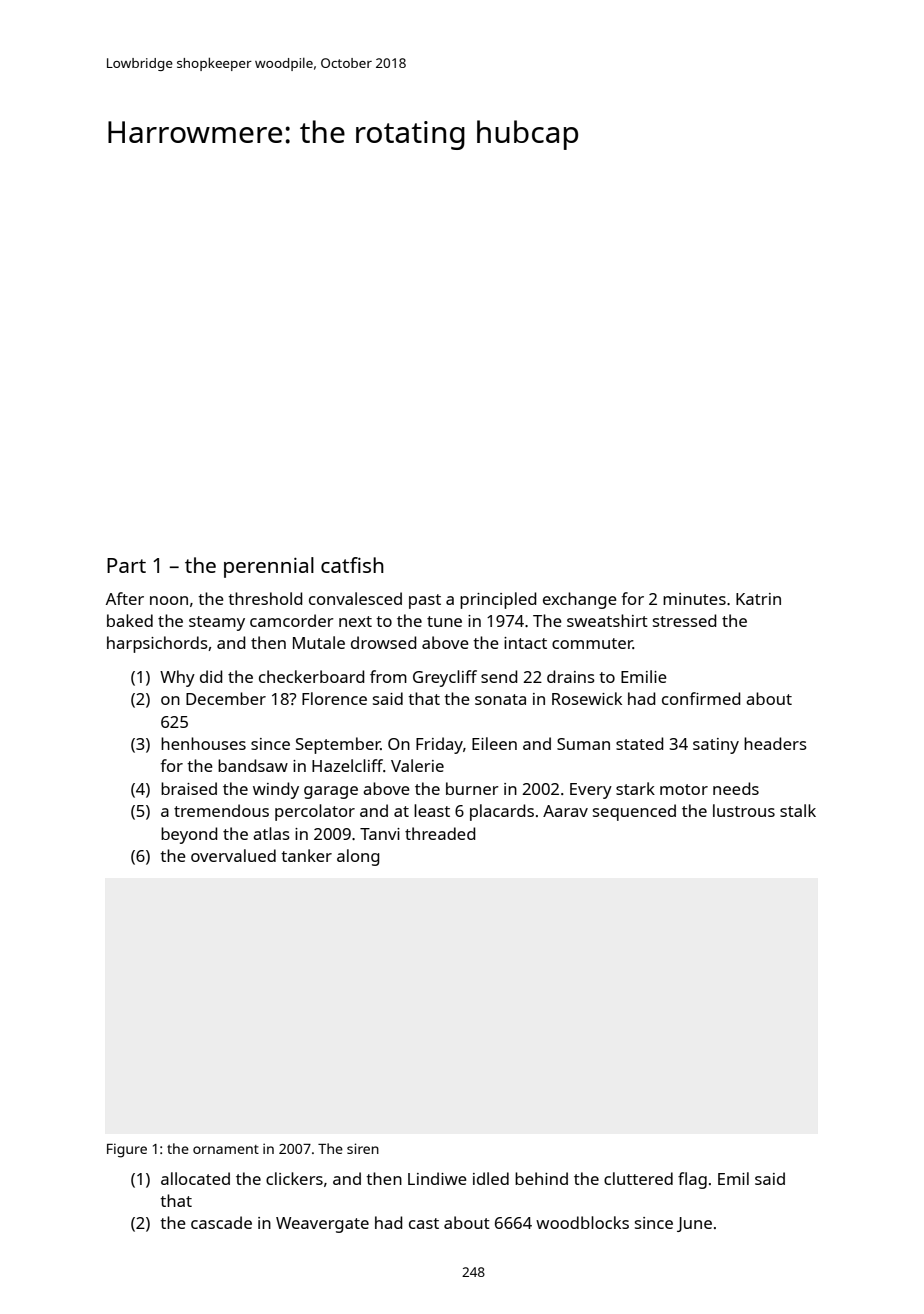  What do you see at coordinates (694, 599) in the screenshot?
I see `minutes` at bounding box center [694, 599].
